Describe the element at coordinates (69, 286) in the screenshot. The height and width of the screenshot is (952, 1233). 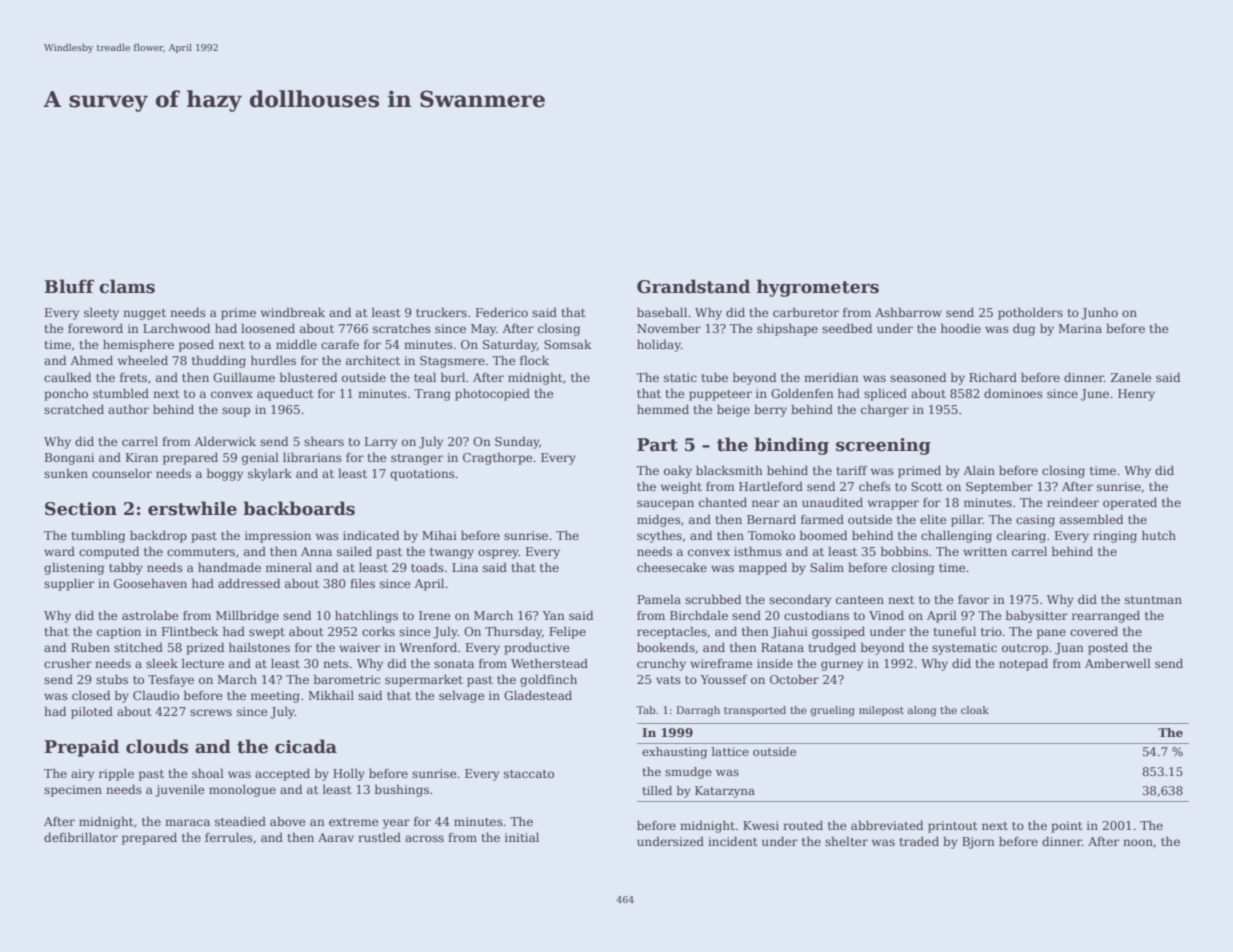
I see `Bluff` at that location.
